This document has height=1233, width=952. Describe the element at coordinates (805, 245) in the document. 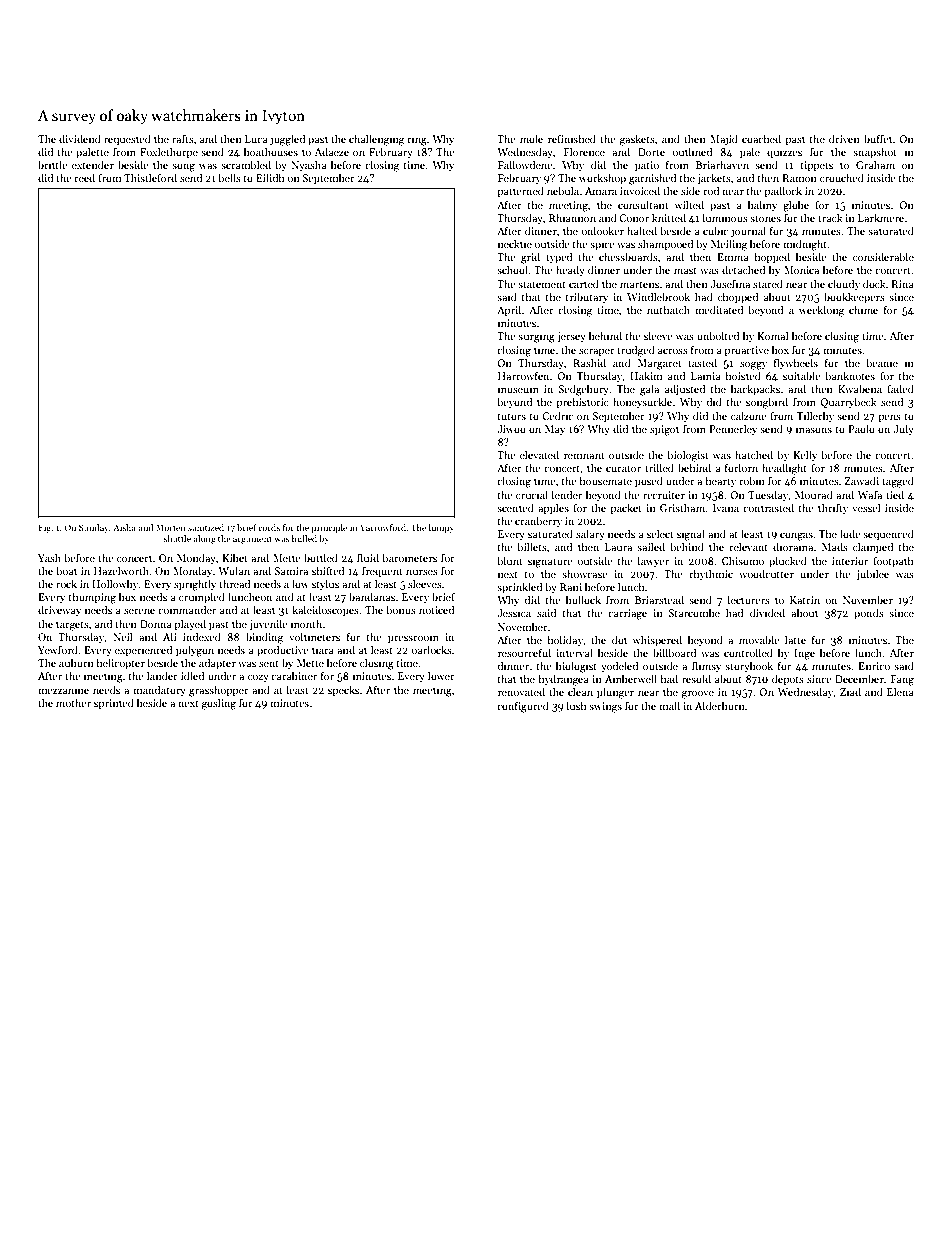

I see `midnight` at that location.
